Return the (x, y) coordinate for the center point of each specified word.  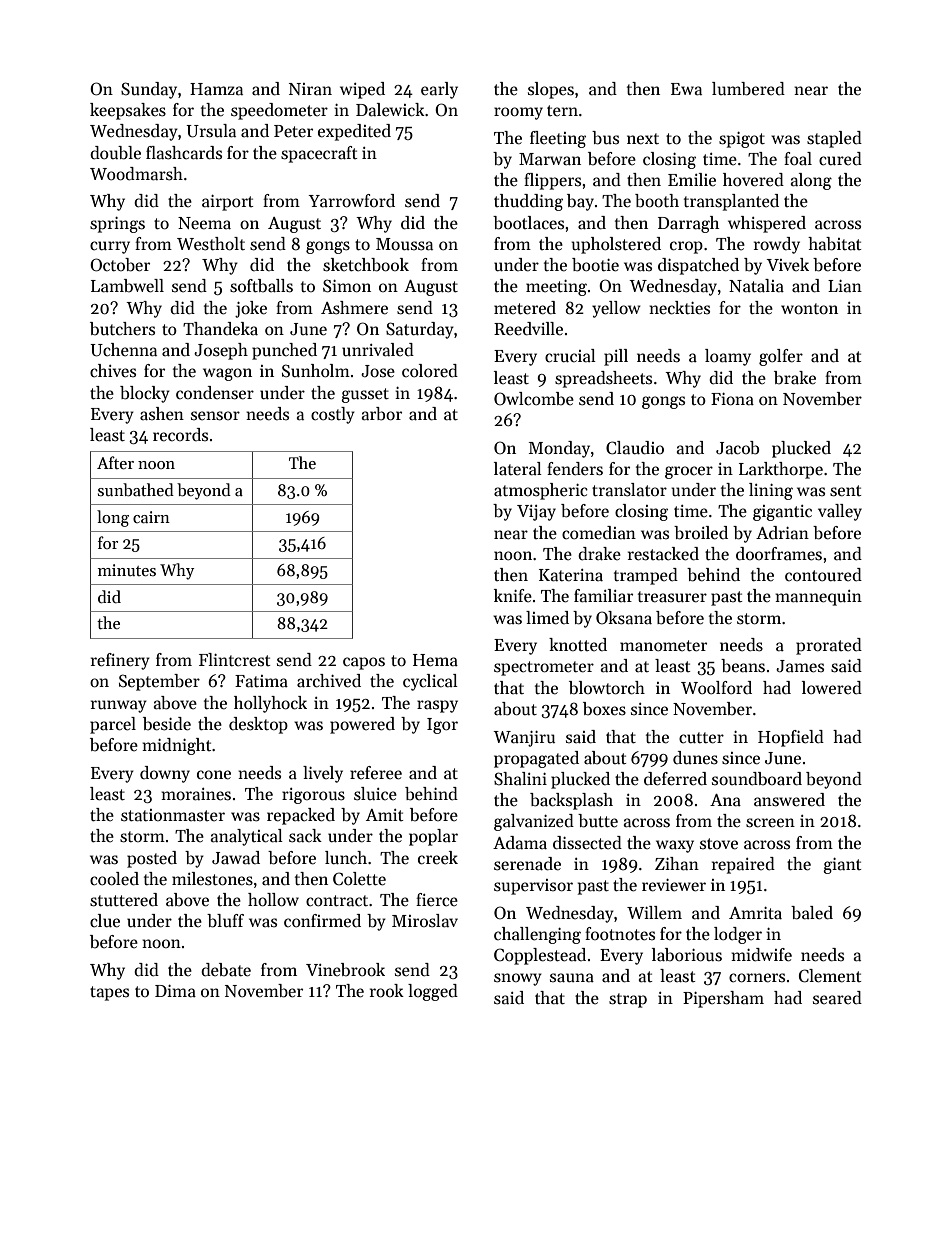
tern (562, 110)
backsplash (571, 801)
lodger (738, 935)
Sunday (149, 90)
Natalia (756, 286)
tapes (109, 993)
